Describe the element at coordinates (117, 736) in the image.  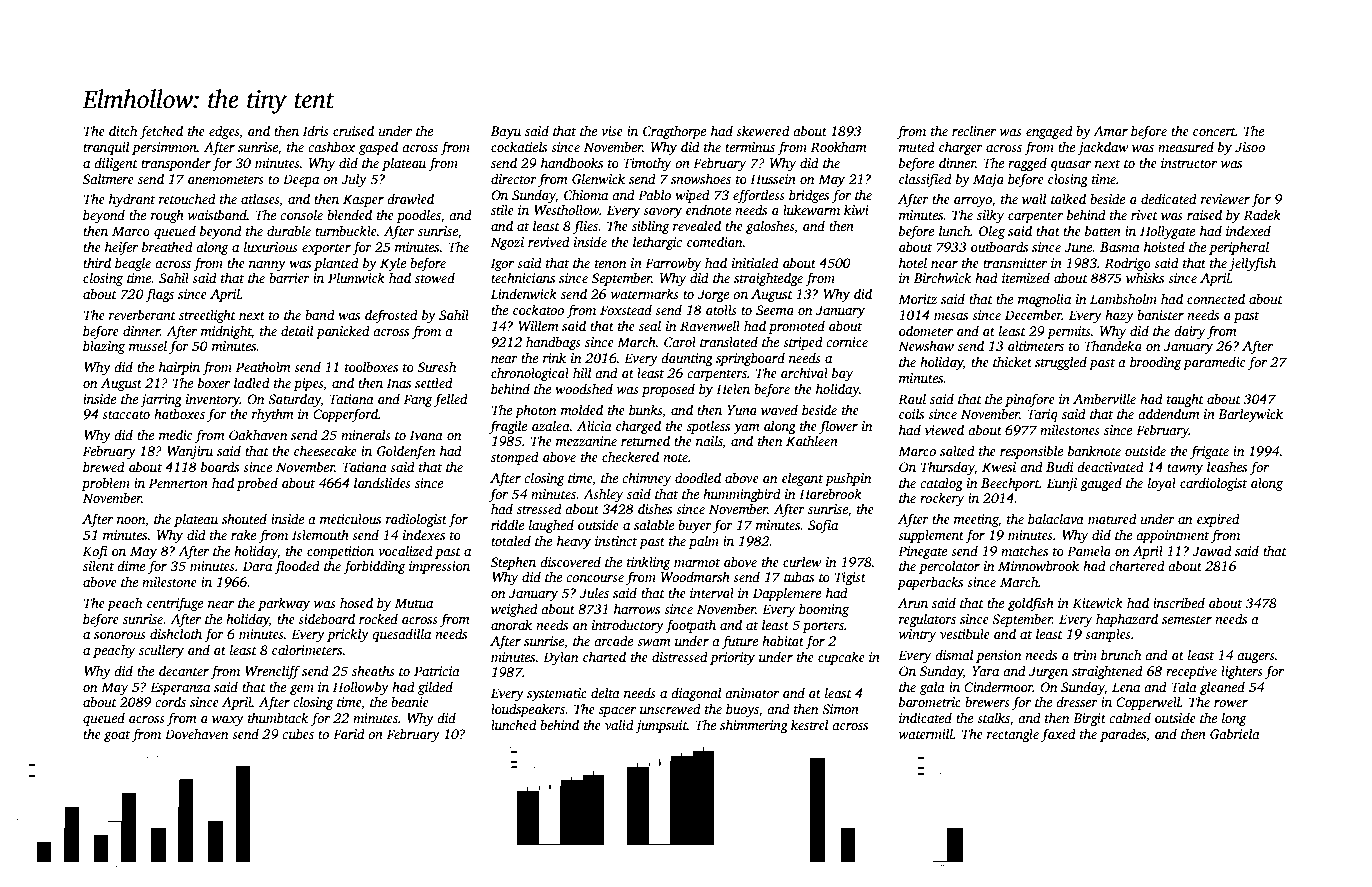
I see `goat` at that location.
